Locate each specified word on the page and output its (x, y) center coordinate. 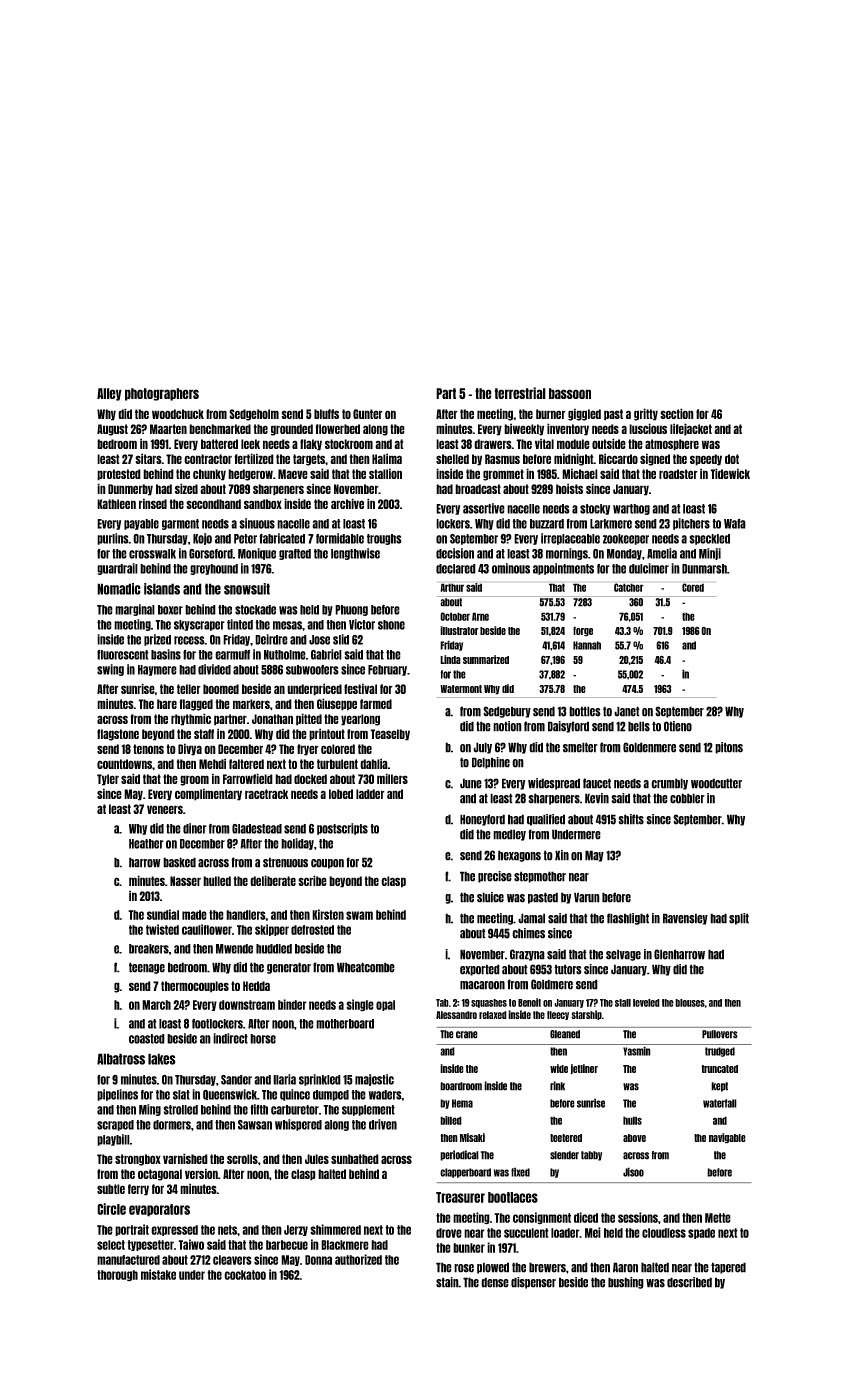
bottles (585, 711)
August (112, 430)
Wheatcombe (366, 967)
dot (732, 459)
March (156, 1005)
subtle (111, 1189)
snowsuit (247, 589)
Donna (318, 1260)
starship (586, 1015)
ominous (511, 568)
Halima (387, 458)
